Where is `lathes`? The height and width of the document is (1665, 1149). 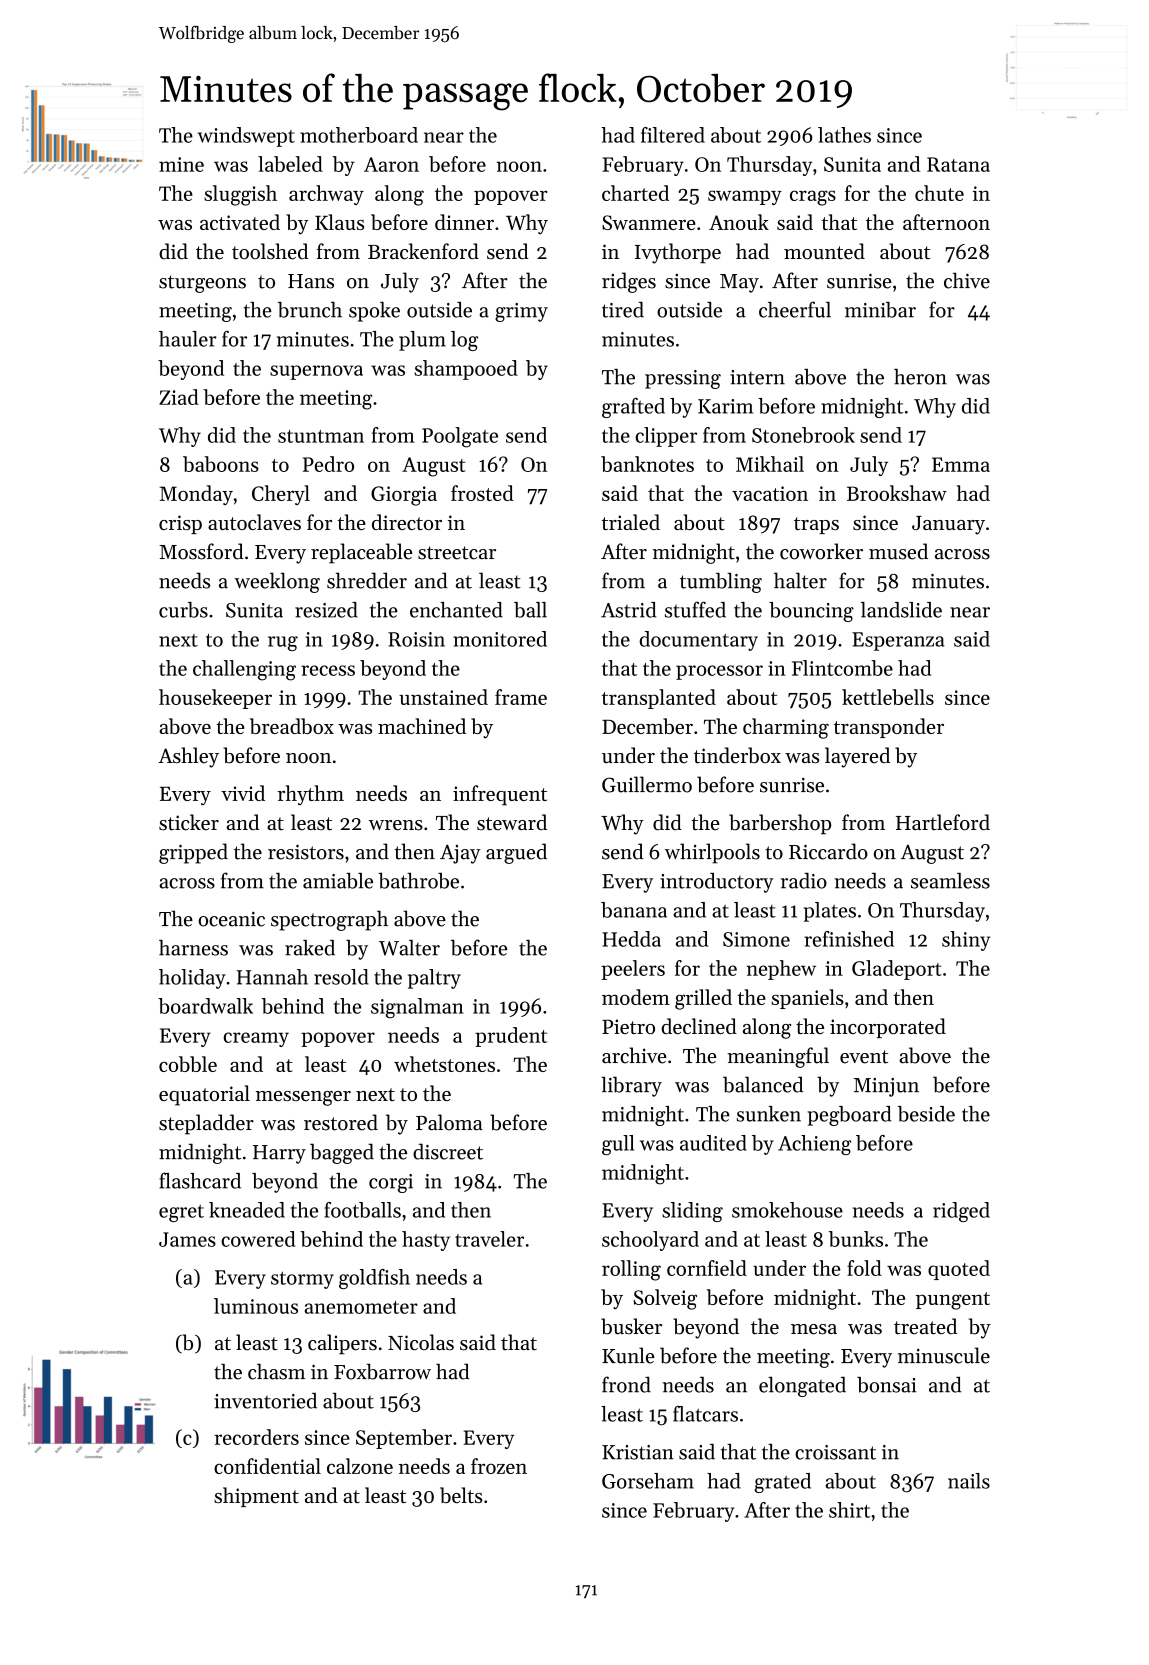
lathes is located at coordinates (844, 135).
